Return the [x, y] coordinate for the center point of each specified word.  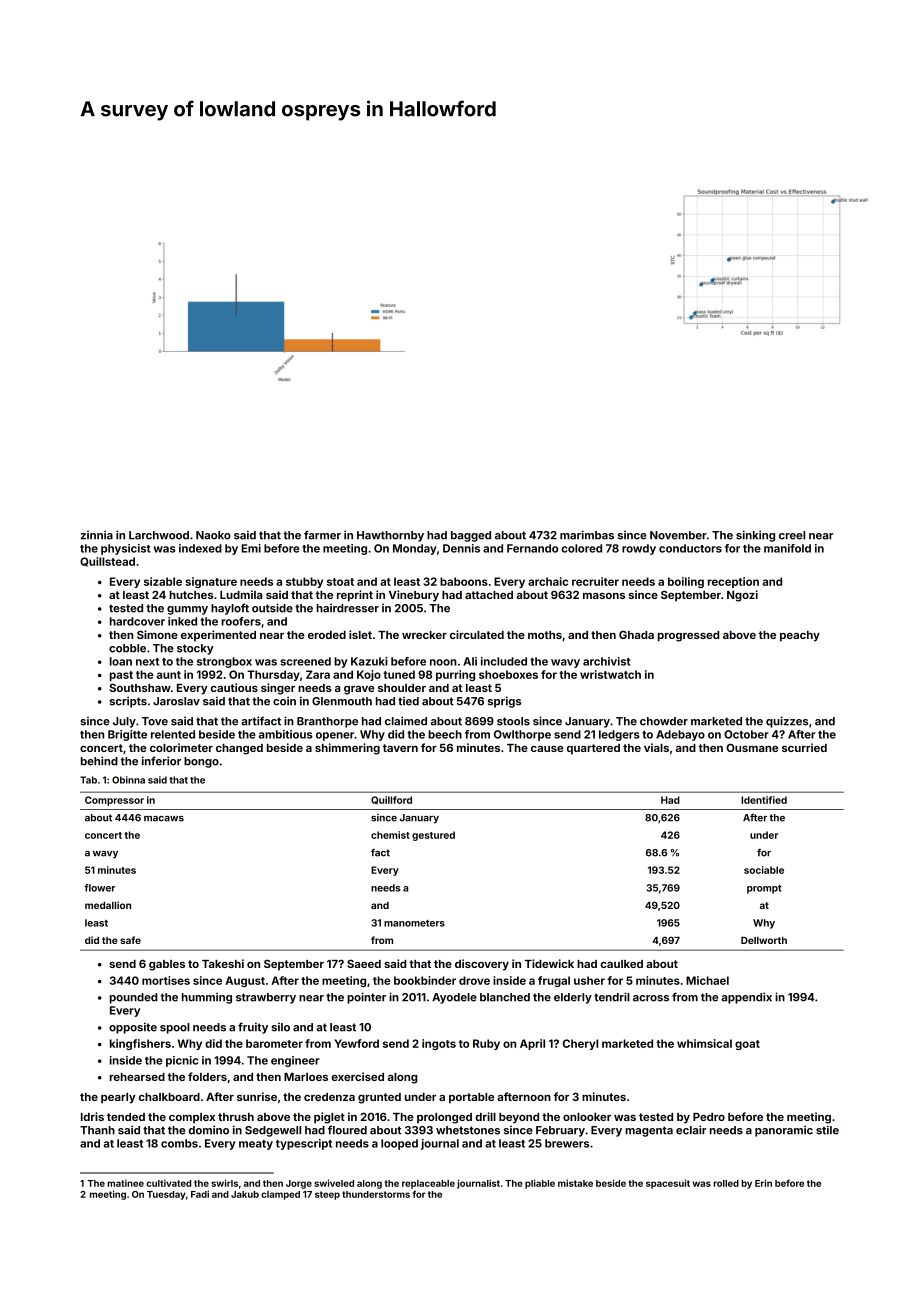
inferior [161, 761]
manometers [414, 923]
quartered [593, 749]
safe [130, 940]
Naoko [213, 535]
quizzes [787, 722]
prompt [764, 889]
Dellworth [764, 940]
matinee [125, 1183]
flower [99, 888]
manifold [787, 548]
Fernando [532, 548]
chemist [390, 835]
